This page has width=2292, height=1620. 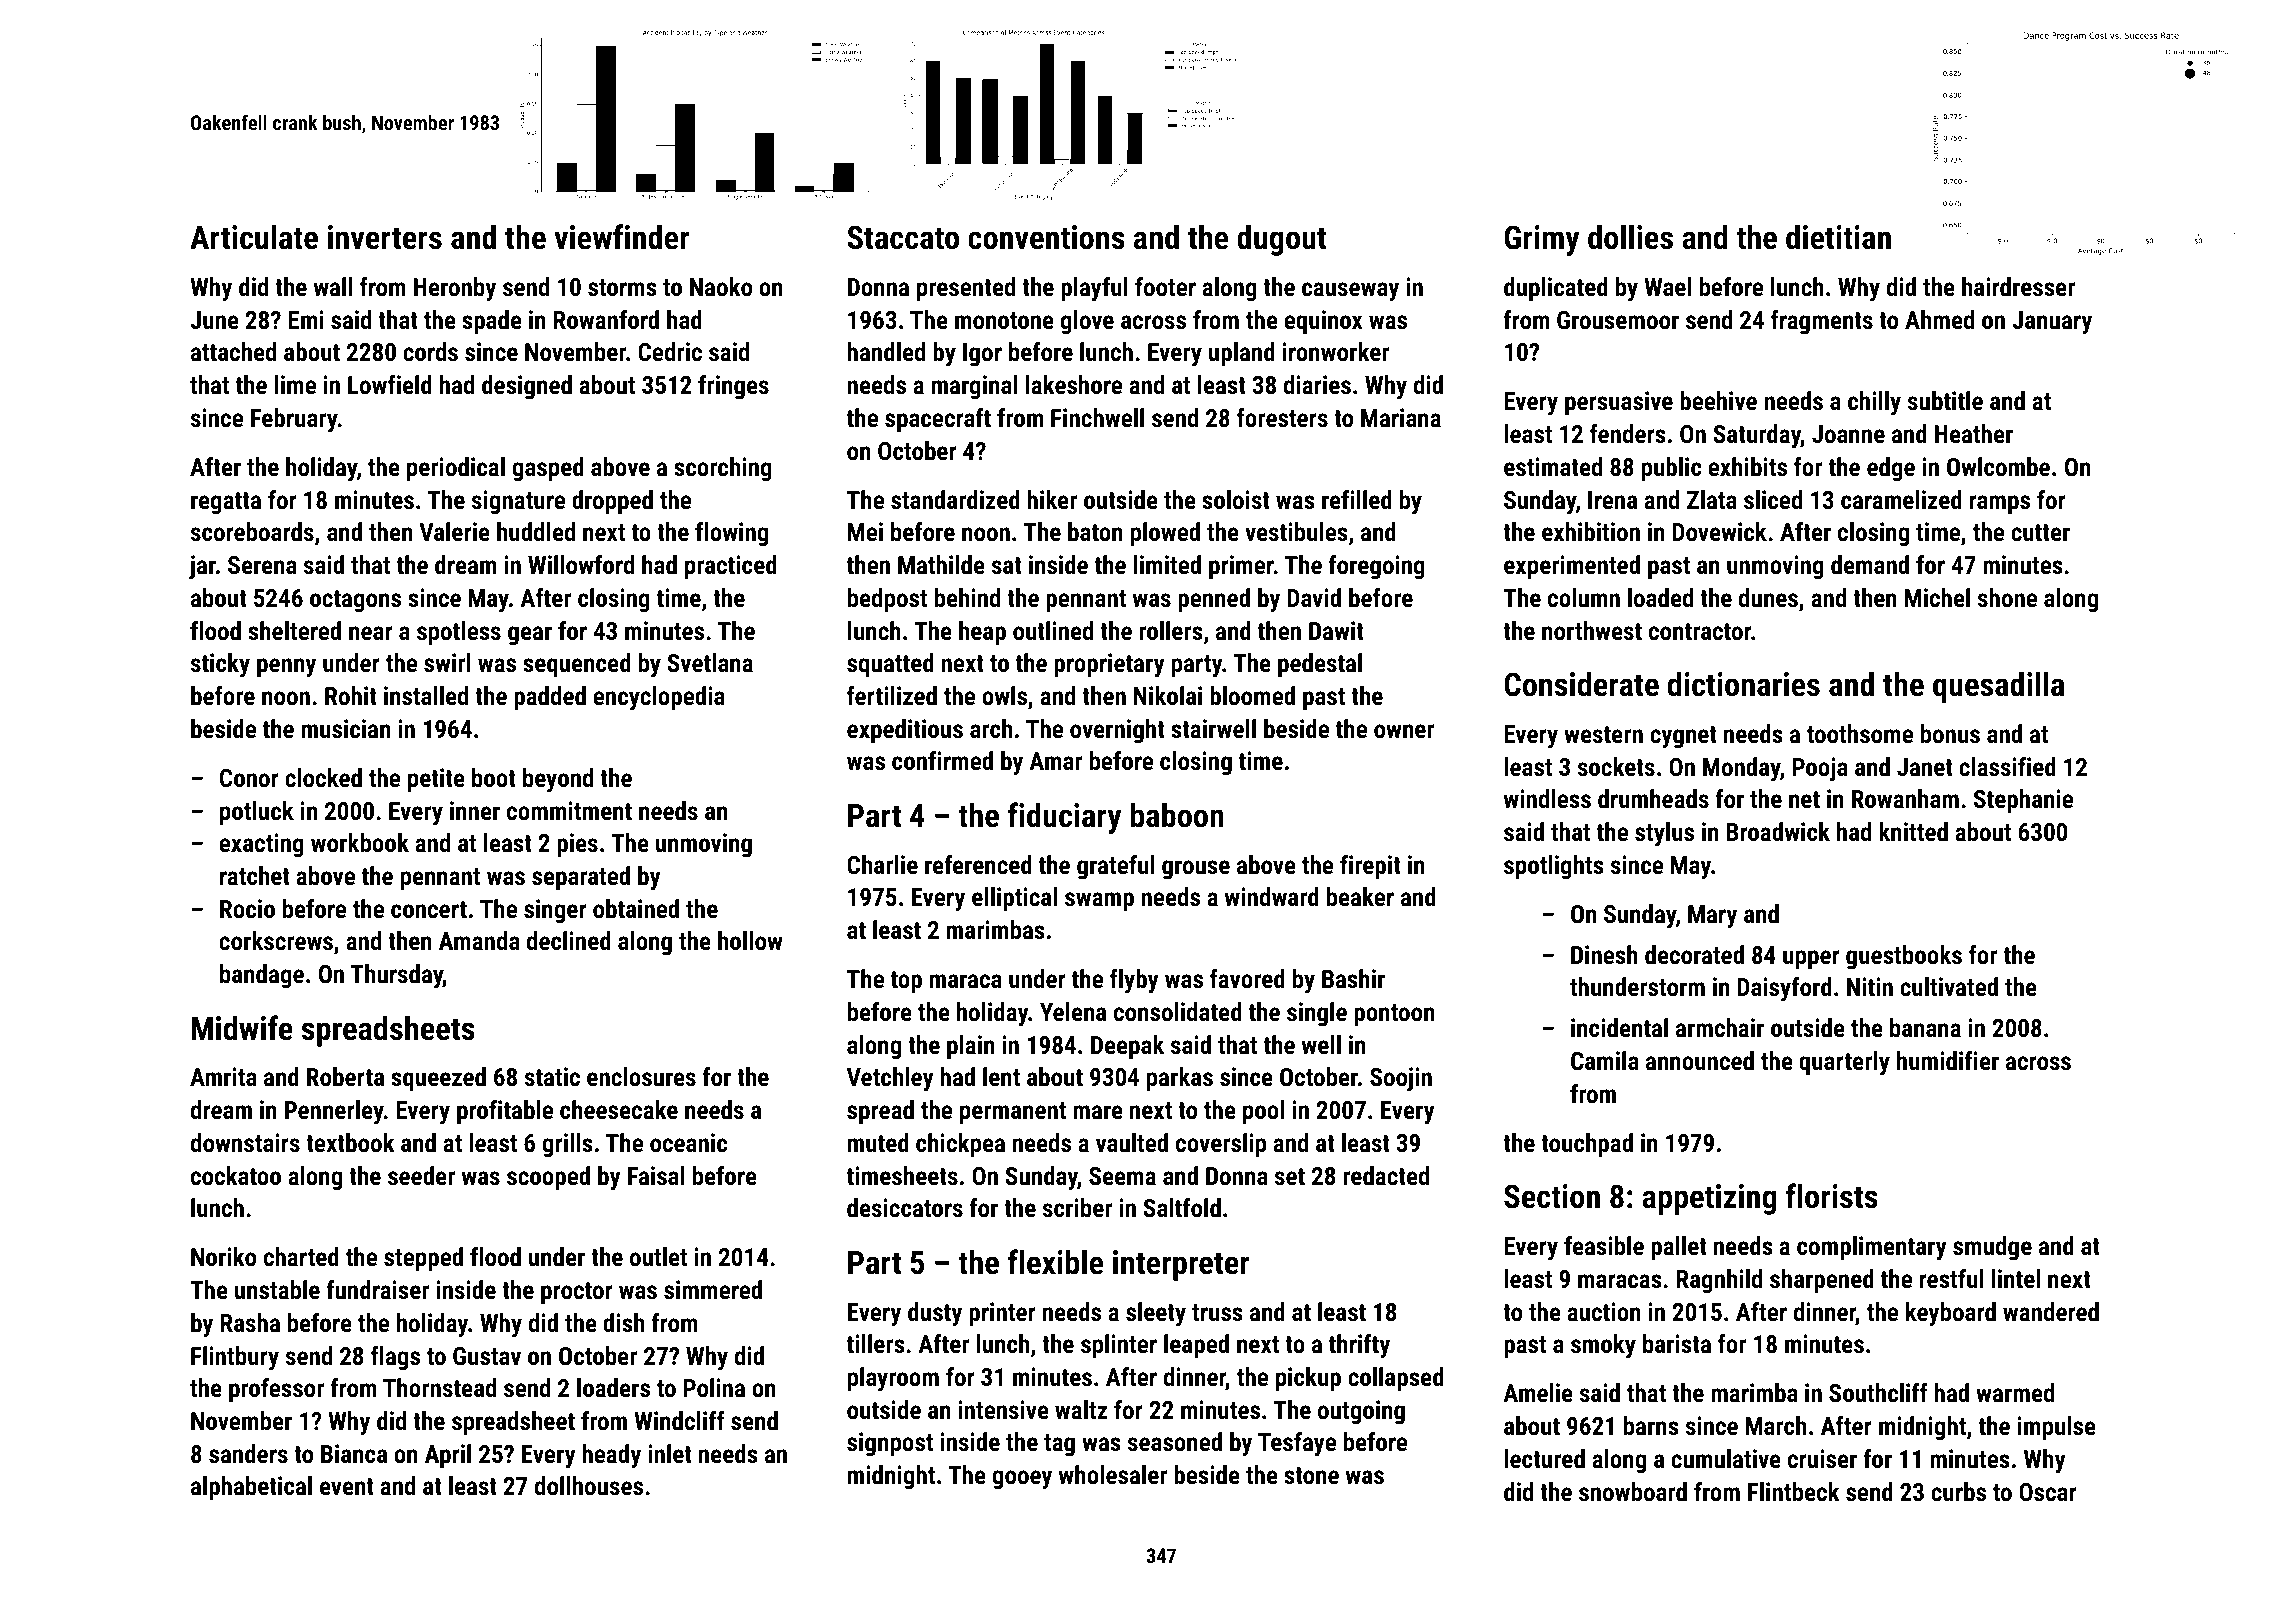 What do you see at coordinates (1556, 289) in the page?
I see `duplicated` at bounding box center [1556, 289].
